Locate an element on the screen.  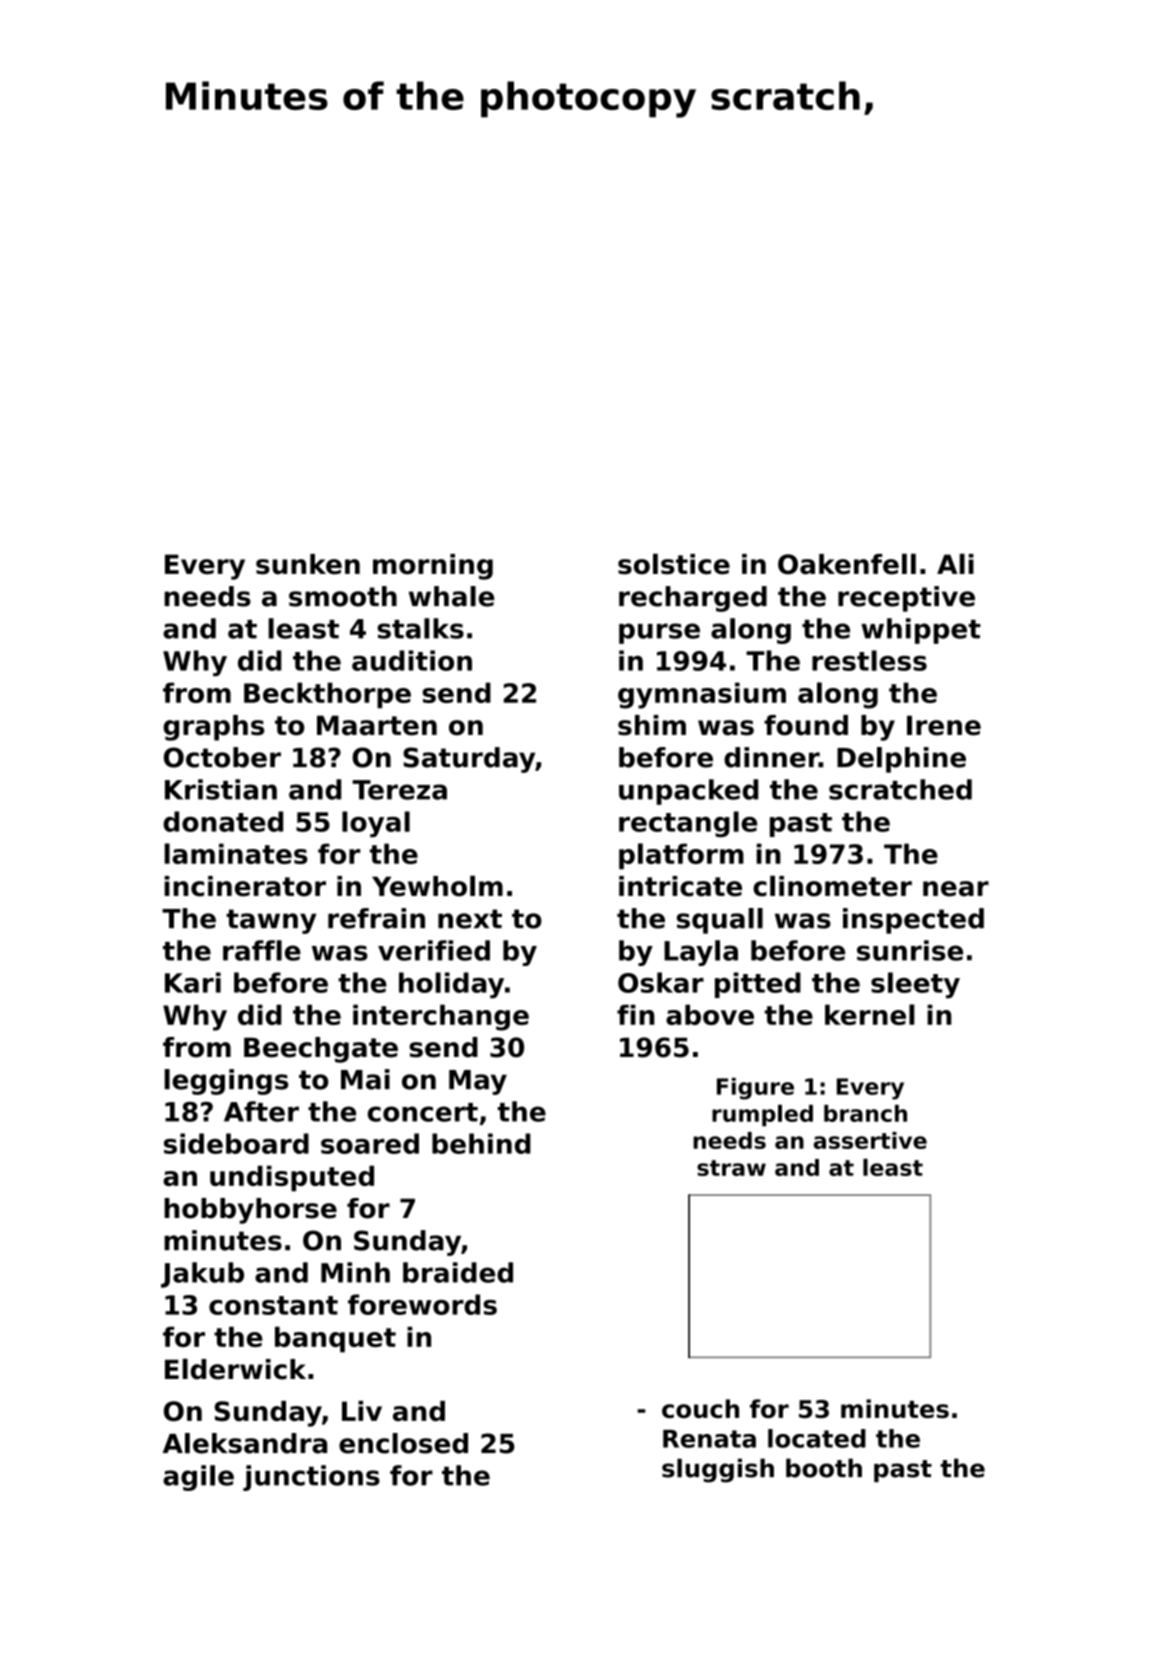
junctions is located at coordinates (311, 1478).
